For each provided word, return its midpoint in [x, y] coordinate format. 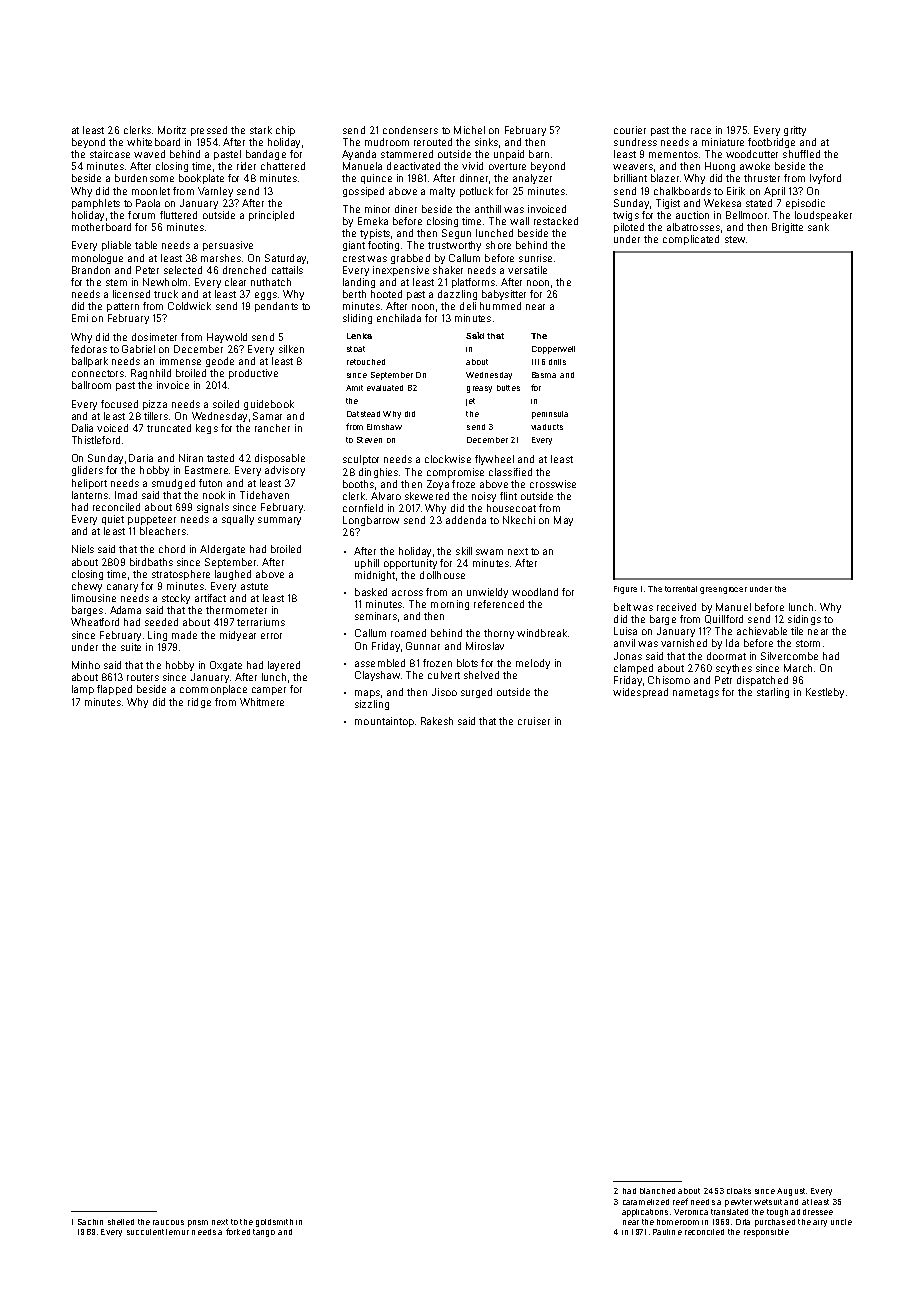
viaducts [547, 427]
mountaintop [384, 722]
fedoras [89, 349]
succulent [145, 1232]
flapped [114, 690]
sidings [804, 620]
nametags [696, 693]
